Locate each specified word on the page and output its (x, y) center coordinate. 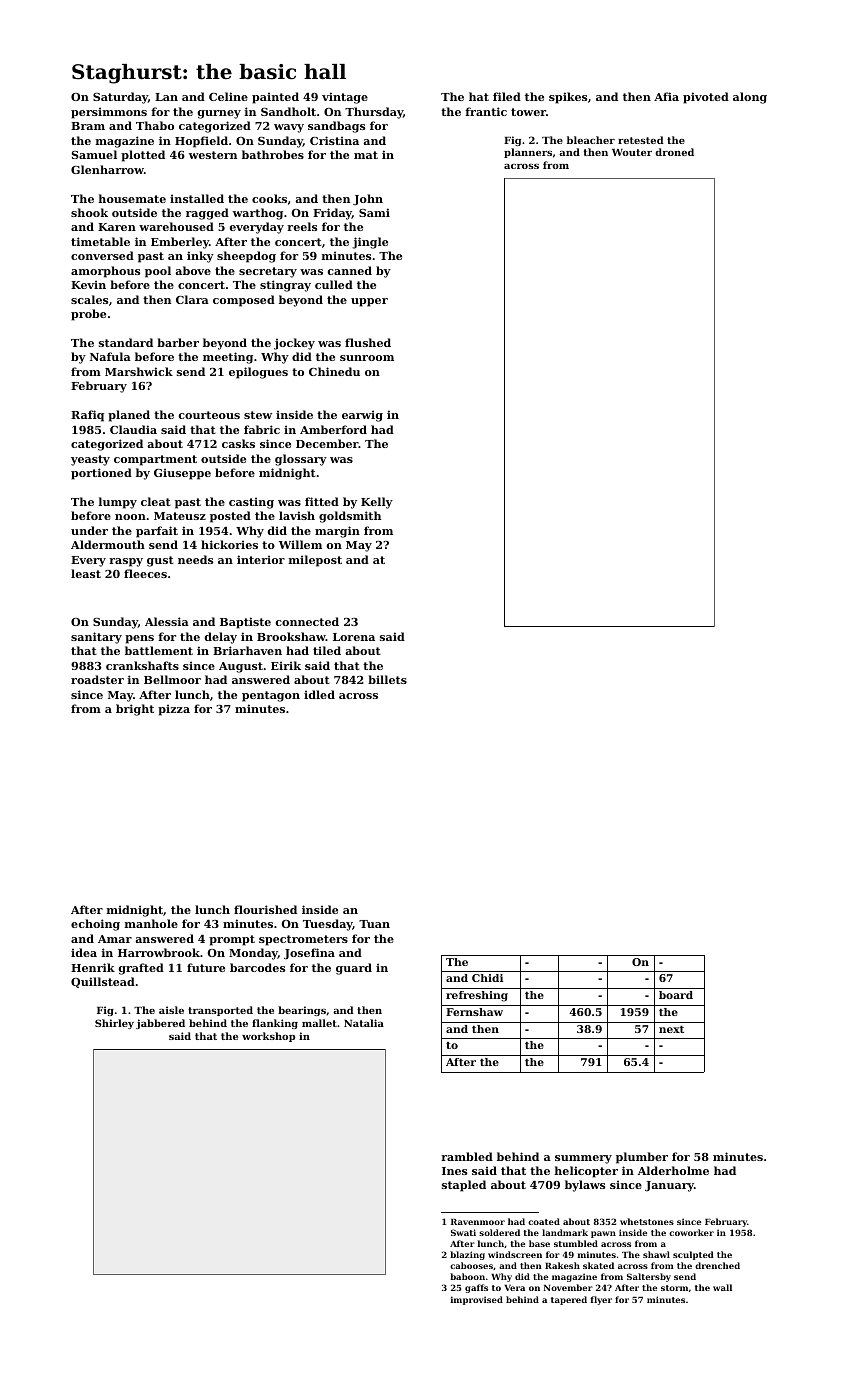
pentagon (271, 696)
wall (722, 1287)
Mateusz (180, 516)
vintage (345, 98)
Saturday (120, 98)
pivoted (706, 98)
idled (319, 694)
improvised (477, 1300)
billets (387, 679)
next (671, 1029)
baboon (467, 1276)
